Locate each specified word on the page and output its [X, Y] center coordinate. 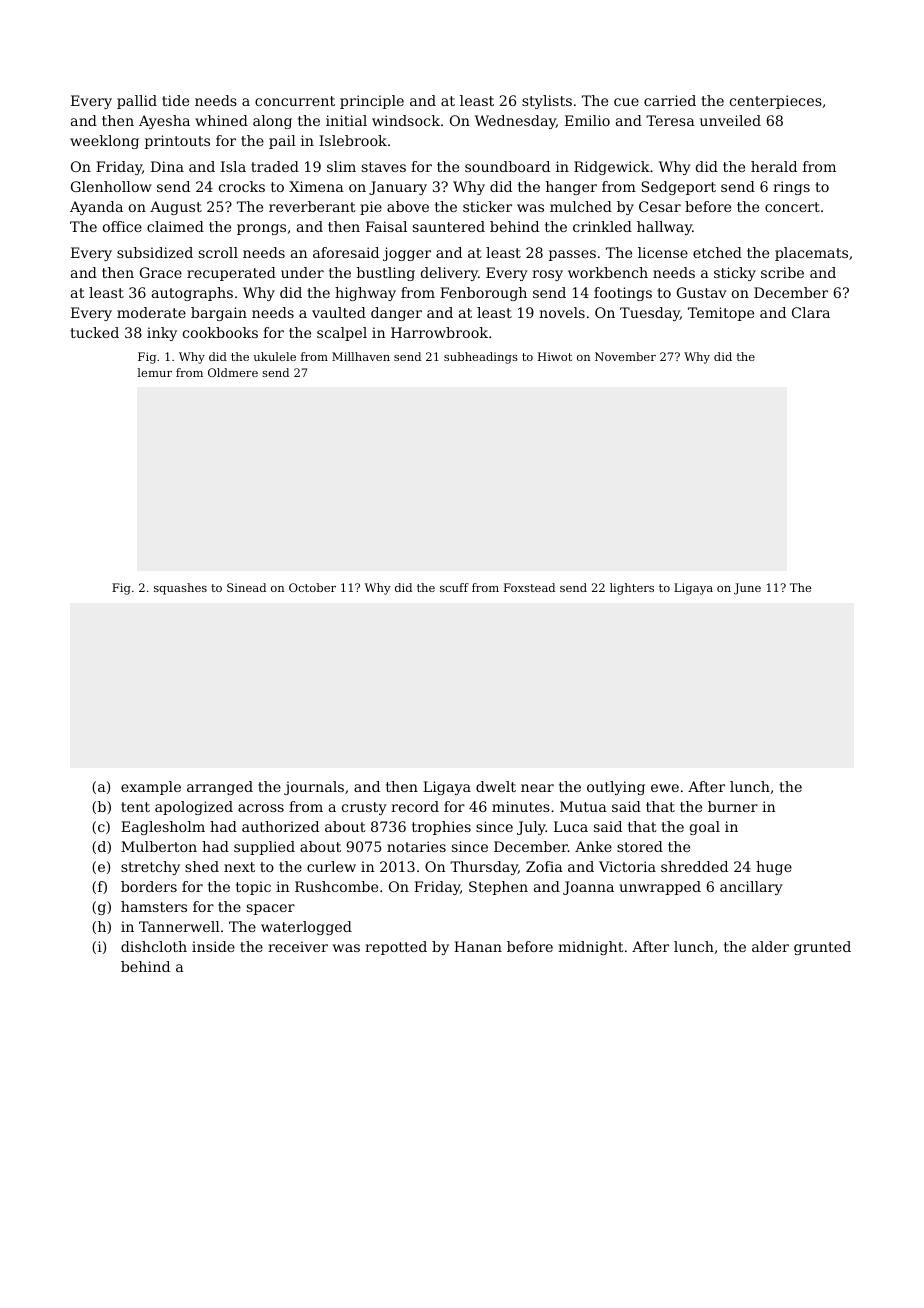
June [747, 589]
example [151, 788]
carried [670, 100]
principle [372, 102]
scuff [454, 587]
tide [175, 100]
